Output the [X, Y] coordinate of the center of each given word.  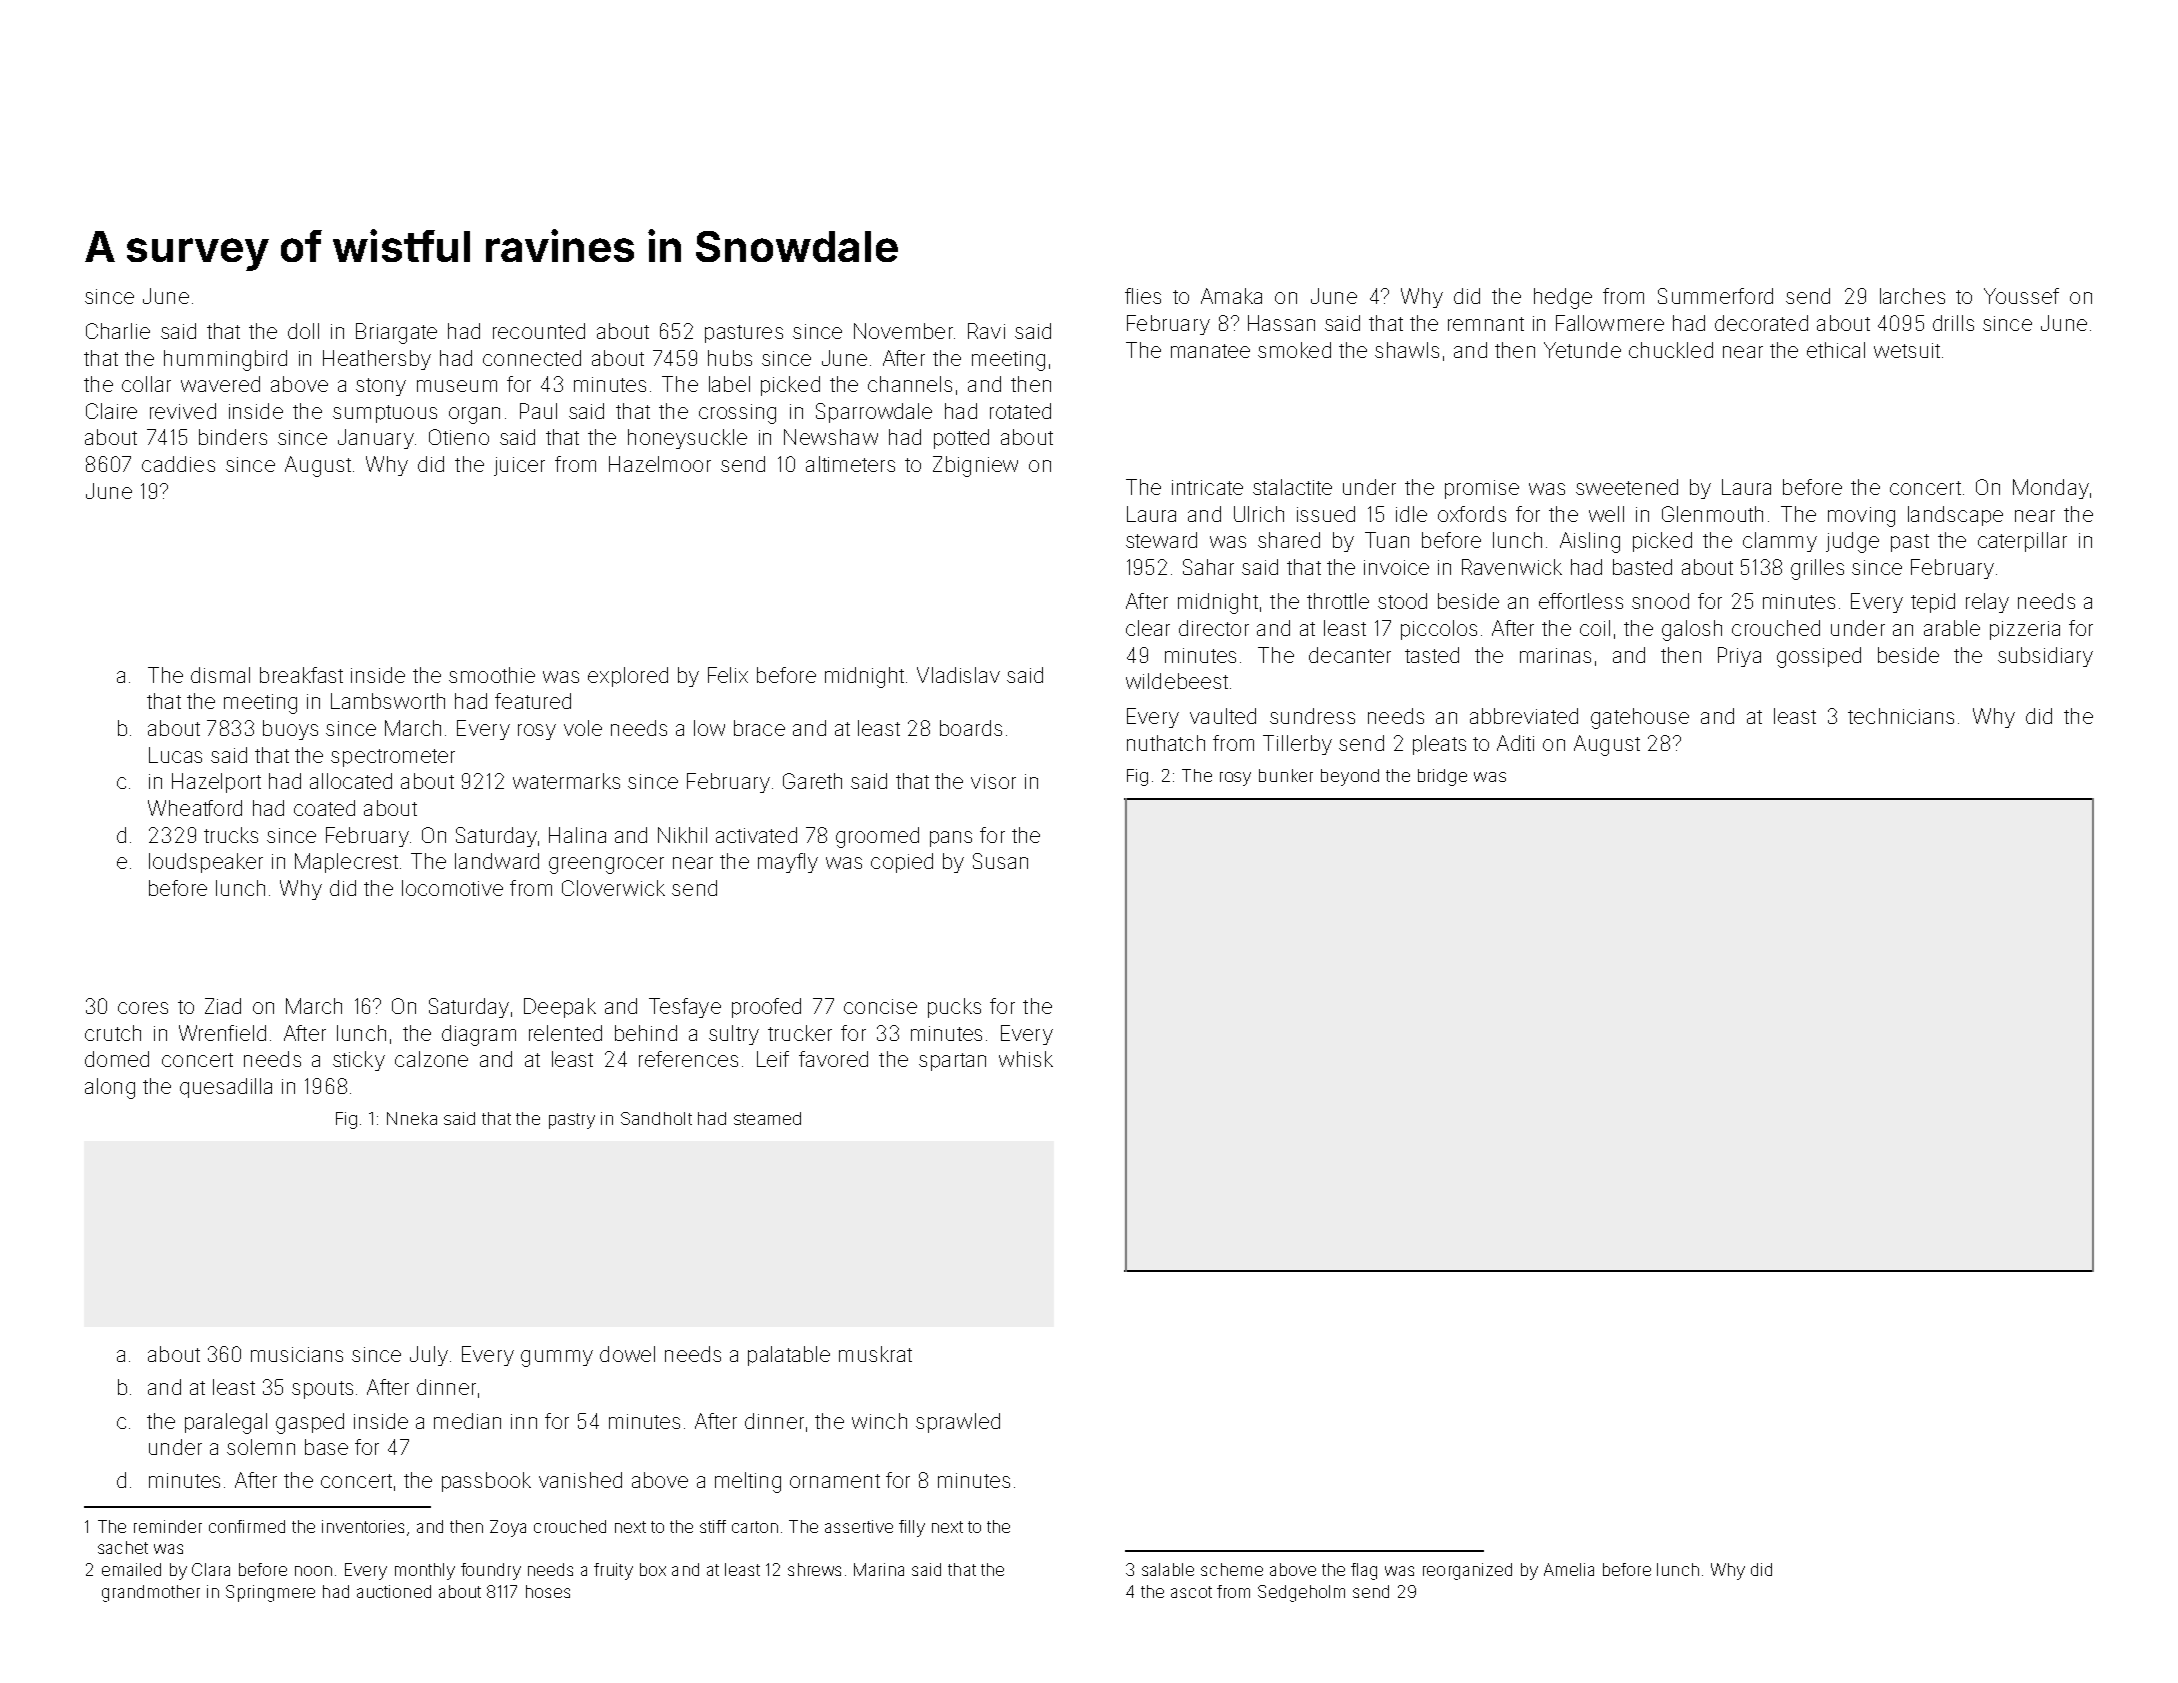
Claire [111, 411]
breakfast [301, 675]
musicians [297, 1354]
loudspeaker [206, 863]
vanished [580, 1480]
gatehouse [1640, 718]
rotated [1020, 411]
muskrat [875, 1354]
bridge [1442, 777]
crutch [113, 1033]
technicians [1901, 716]
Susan [1000, 861]
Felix [728, 675]
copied [902, 863]
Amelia [1569, 1569]
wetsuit [1907, 350]
